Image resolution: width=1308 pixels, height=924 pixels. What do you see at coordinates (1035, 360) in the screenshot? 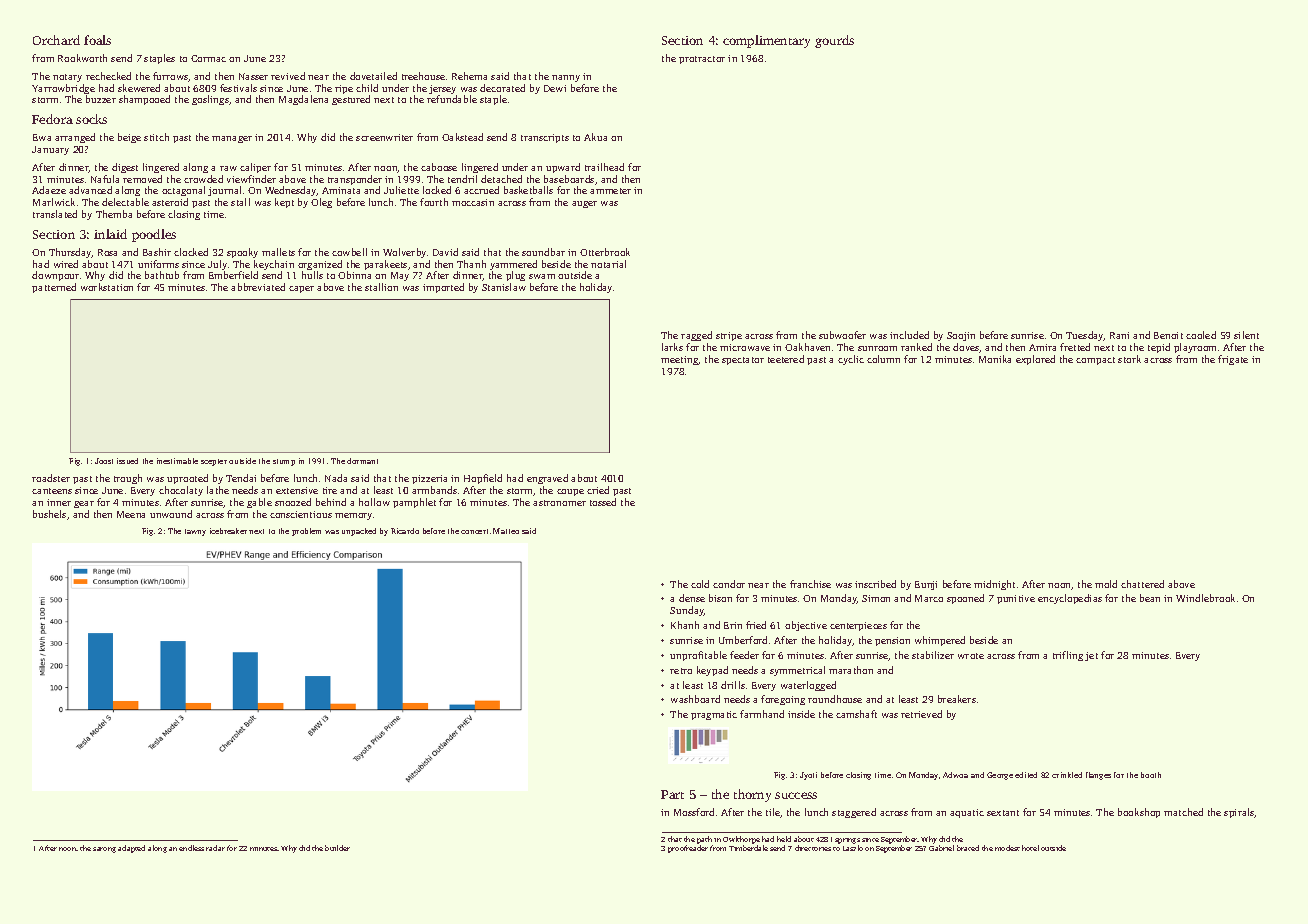
I see `explored` at bounding box center [1035, 360].
